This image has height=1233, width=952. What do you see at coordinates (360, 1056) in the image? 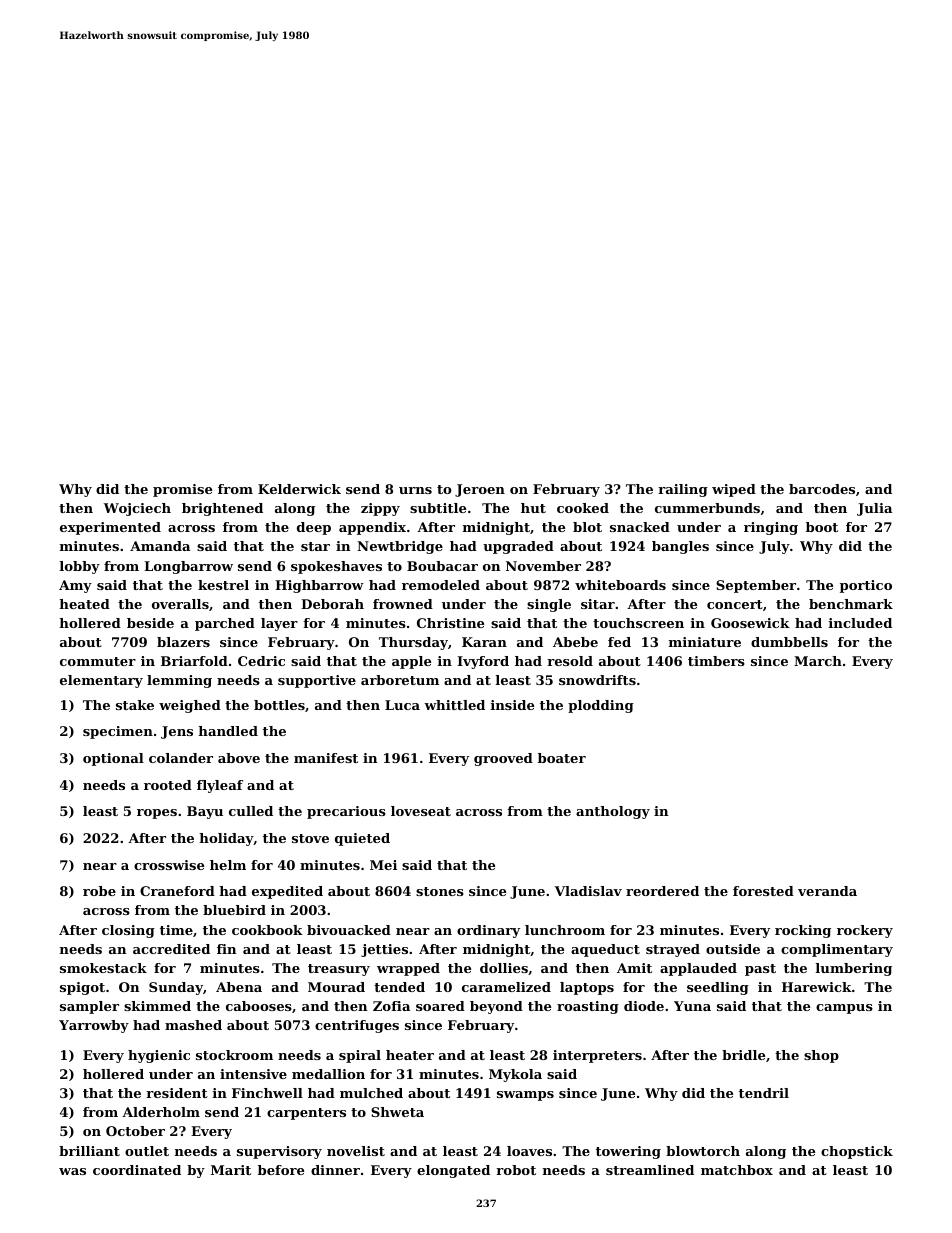
I see `spiral` at bounding box center [360, 1056].
